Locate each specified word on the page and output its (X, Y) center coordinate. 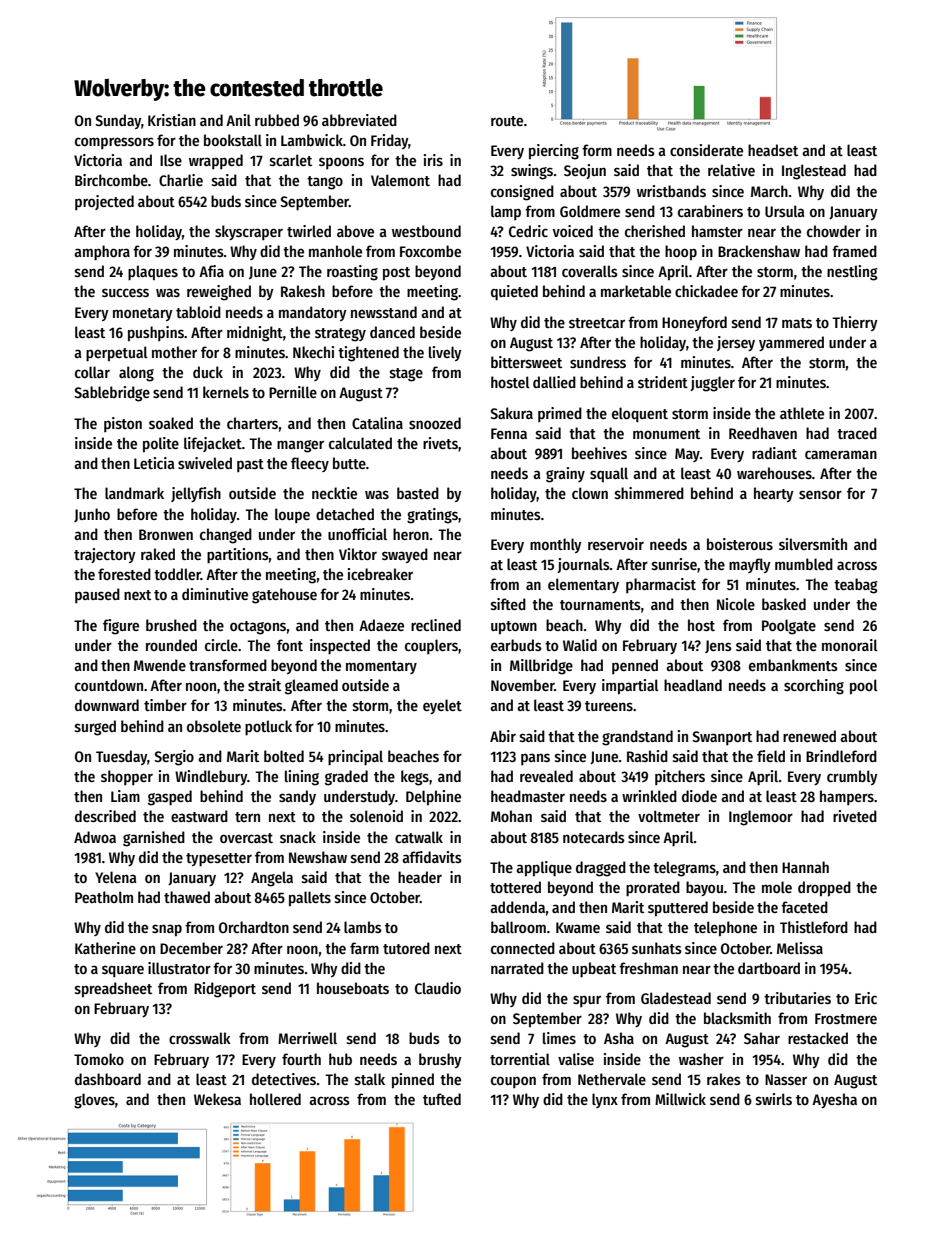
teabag (855, 586)
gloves (94, 1101)
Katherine (105, 948)
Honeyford (694, 323)
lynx (605, 1100)
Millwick (680, 1099)
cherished (655, 231)
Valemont (400, 180)
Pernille (293, 392)
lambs (363, 927)
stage (406, 375)
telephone (725, 929)
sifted (508, 604)
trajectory (105, 555)
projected (104, 202)
